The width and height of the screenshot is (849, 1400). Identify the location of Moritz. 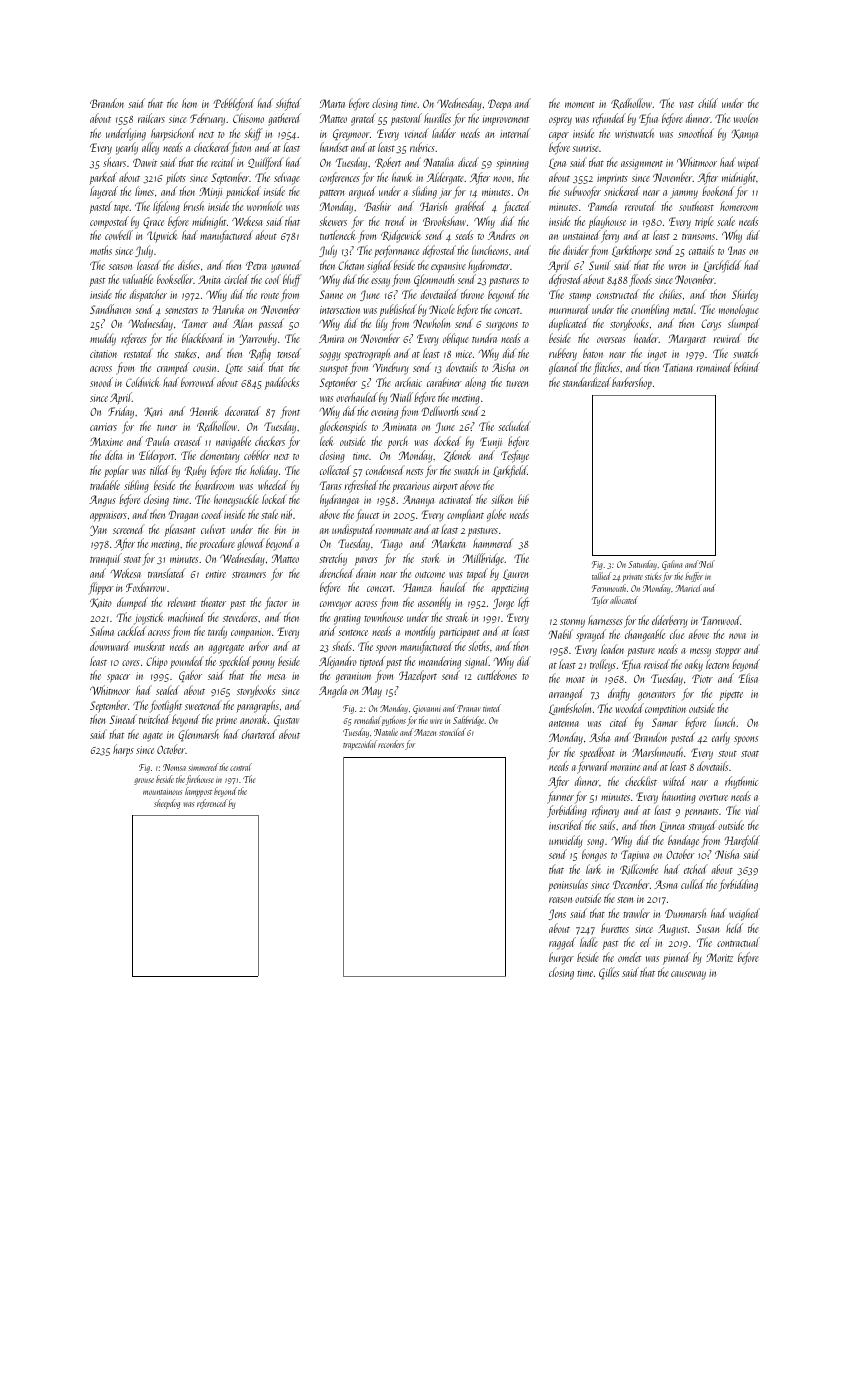
(719, 957).
